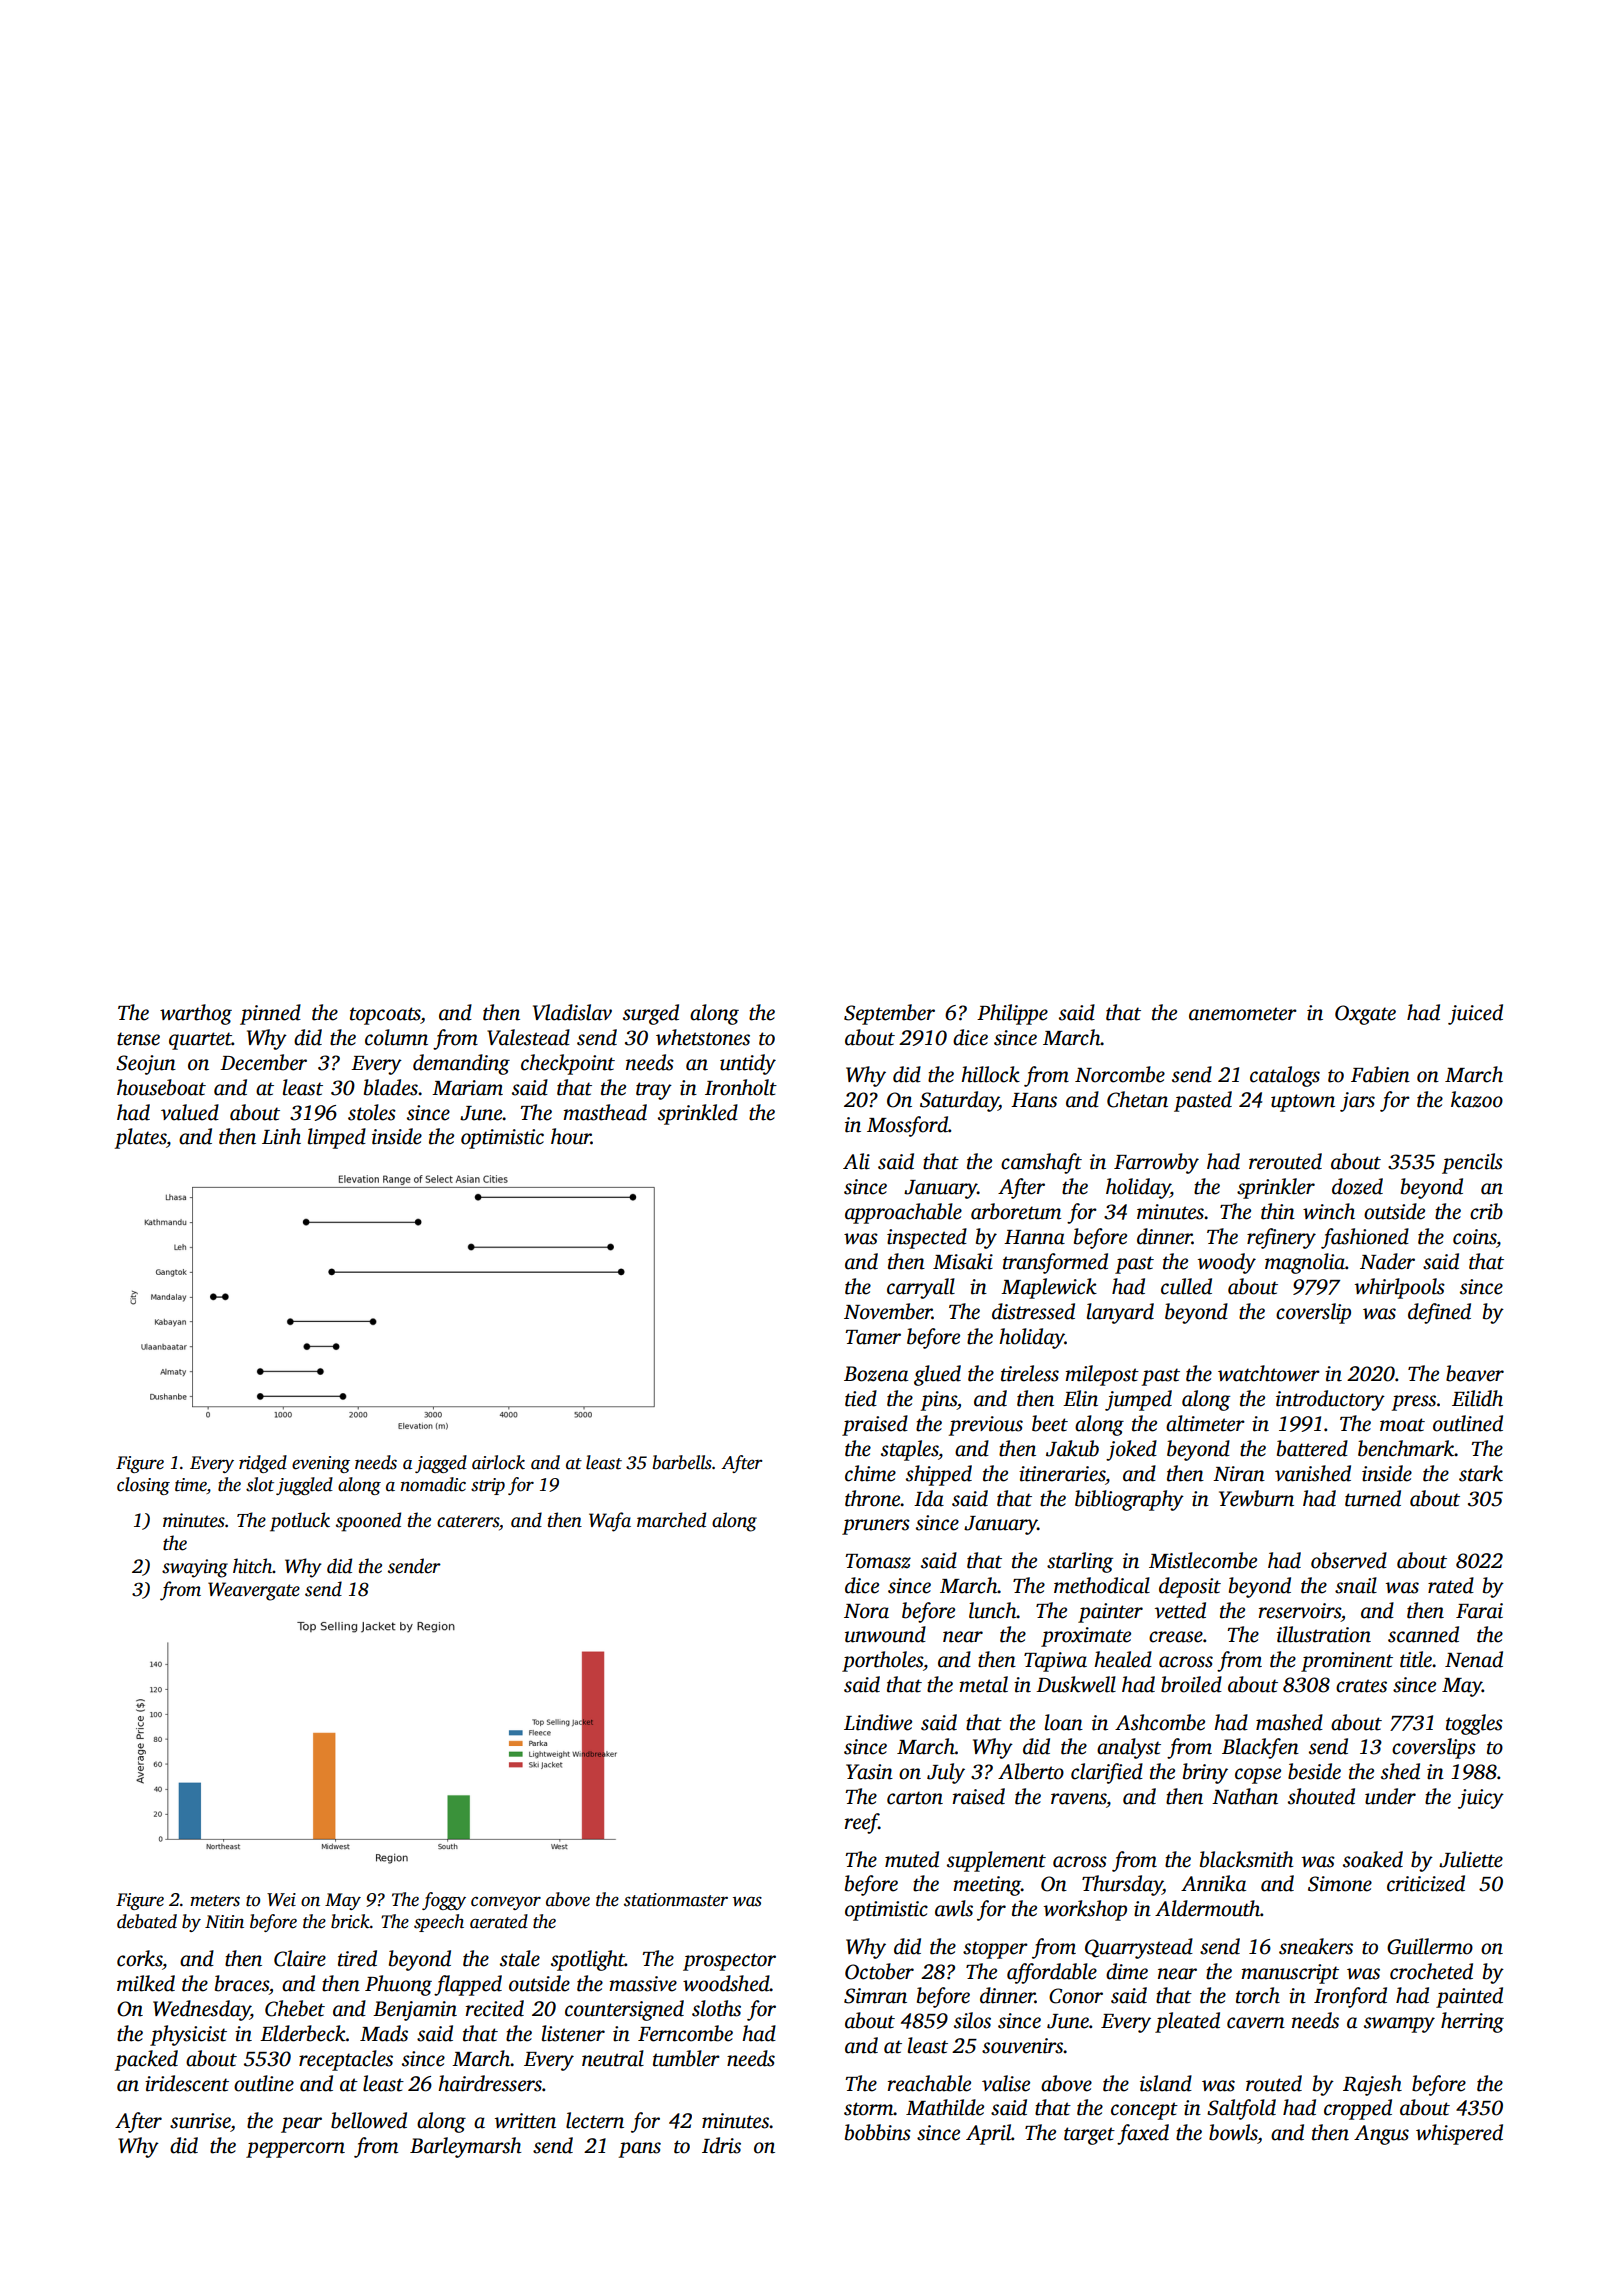  What do you see at coordinates (921, 1288) in the screenshot?
I see `carryall` at bounding box center [921, 1288].
